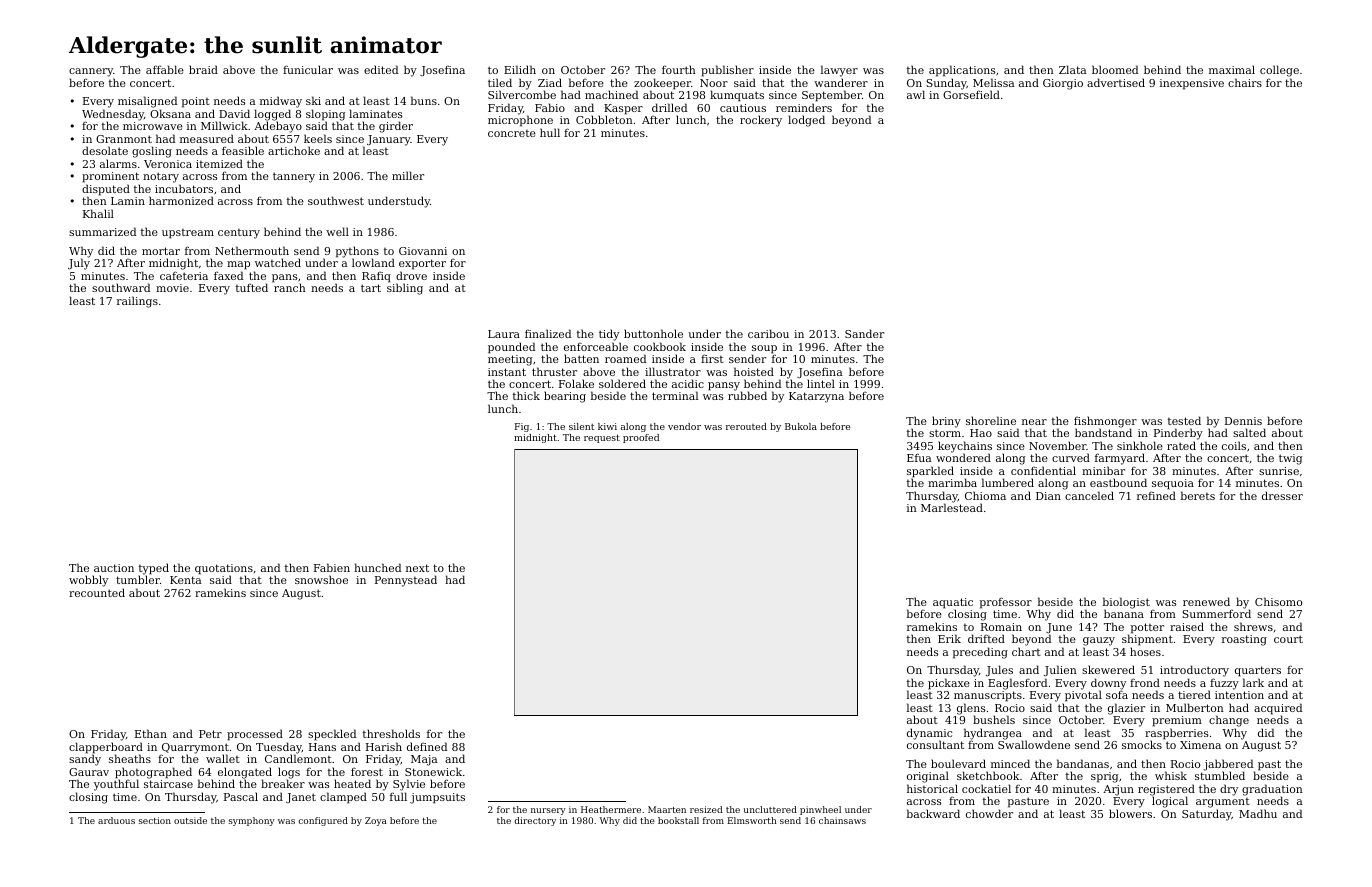  I want to click on confidential, so click(1043, 470).
